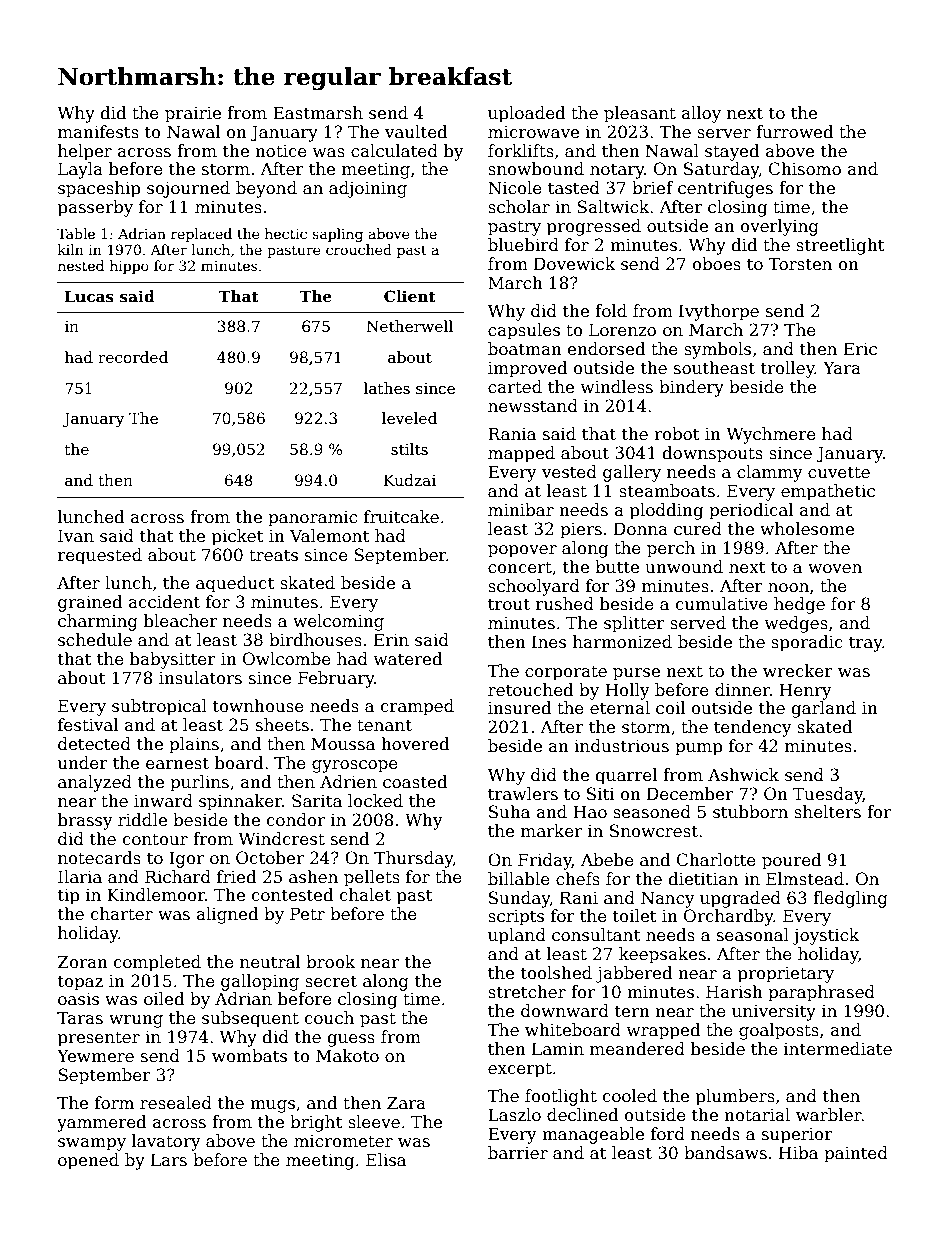  Describe the element at coordinates (835, 569) in the screenshot. I see `woven` at that location.
